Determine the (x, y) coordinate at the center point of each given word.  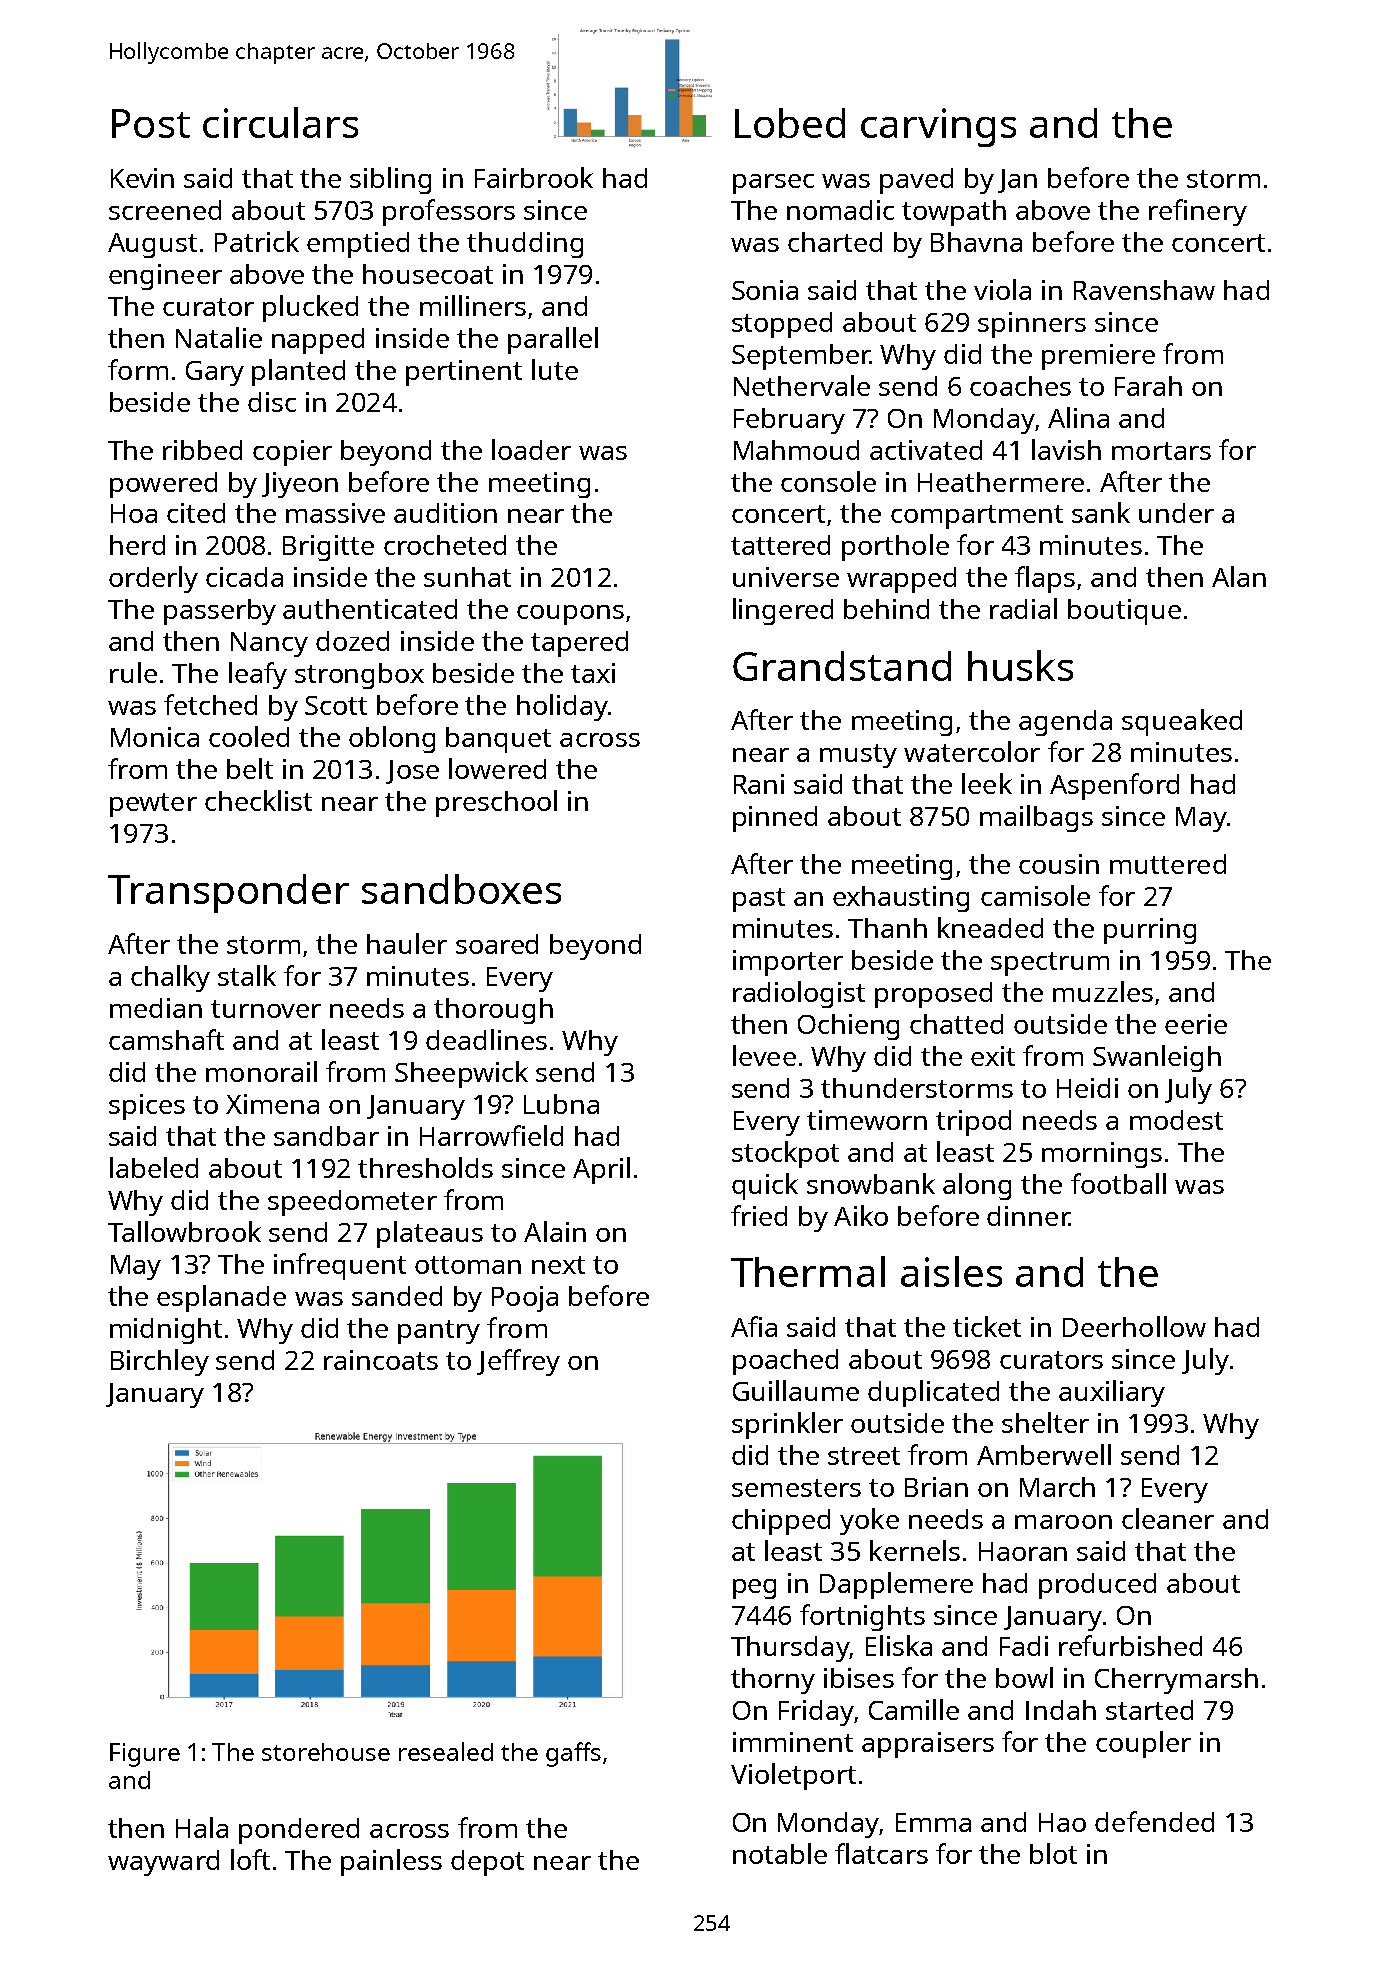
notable (780, 1853)
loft (250, 1859)
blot (1053, 1853)
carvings (938, 127)
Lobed (790, 123)
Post (151, 123)
